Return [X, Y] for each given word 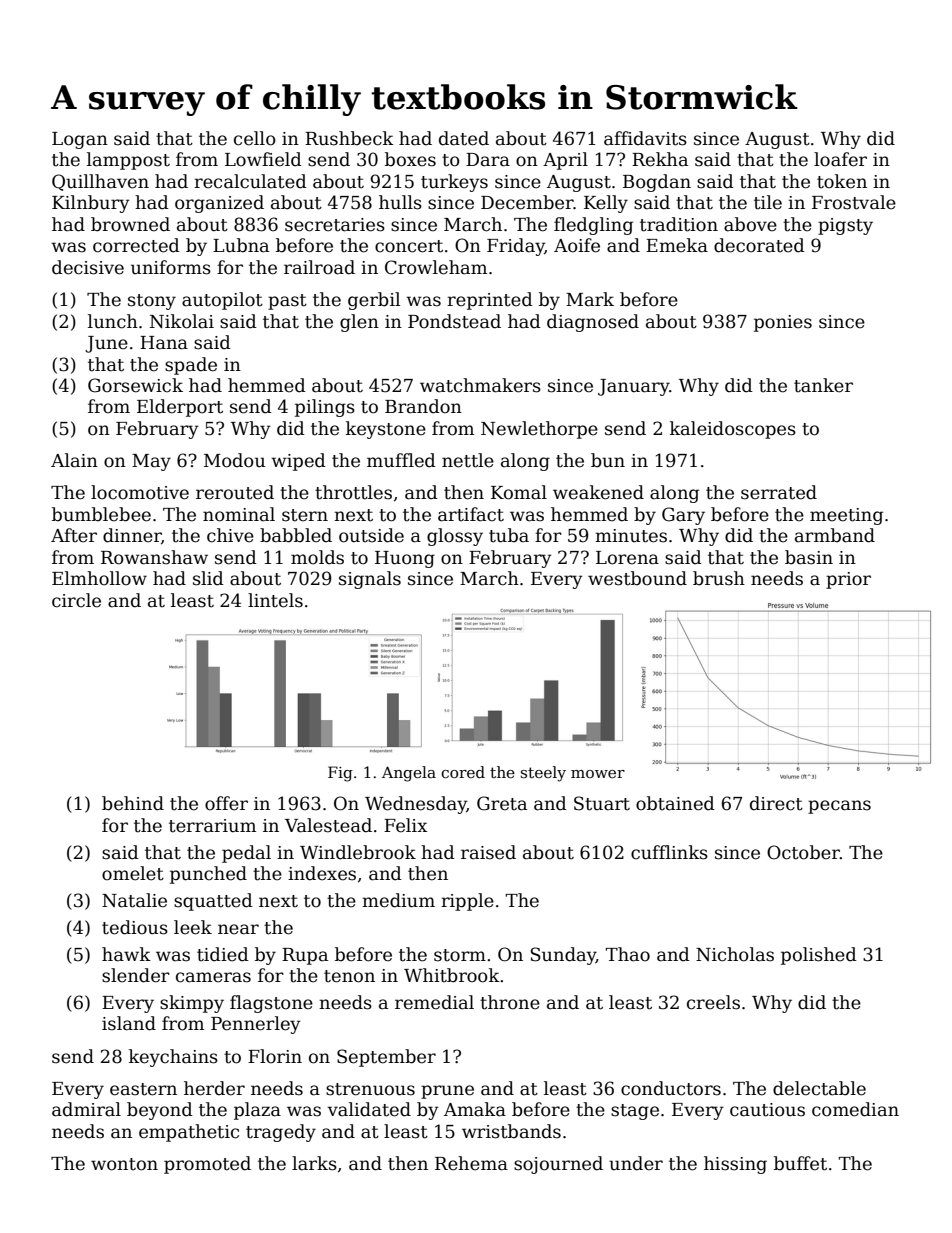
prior [848, 580]
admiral [86, 1109]
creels [713, 1002]
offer [226, 803]
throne [510, 1002]
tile [768, 202]
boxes [410, 159]
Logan [80, 140]
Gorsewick [135, 385]
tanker [823, 385]
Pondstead [454, 321]
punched [208, 875]
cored [463, 772]
